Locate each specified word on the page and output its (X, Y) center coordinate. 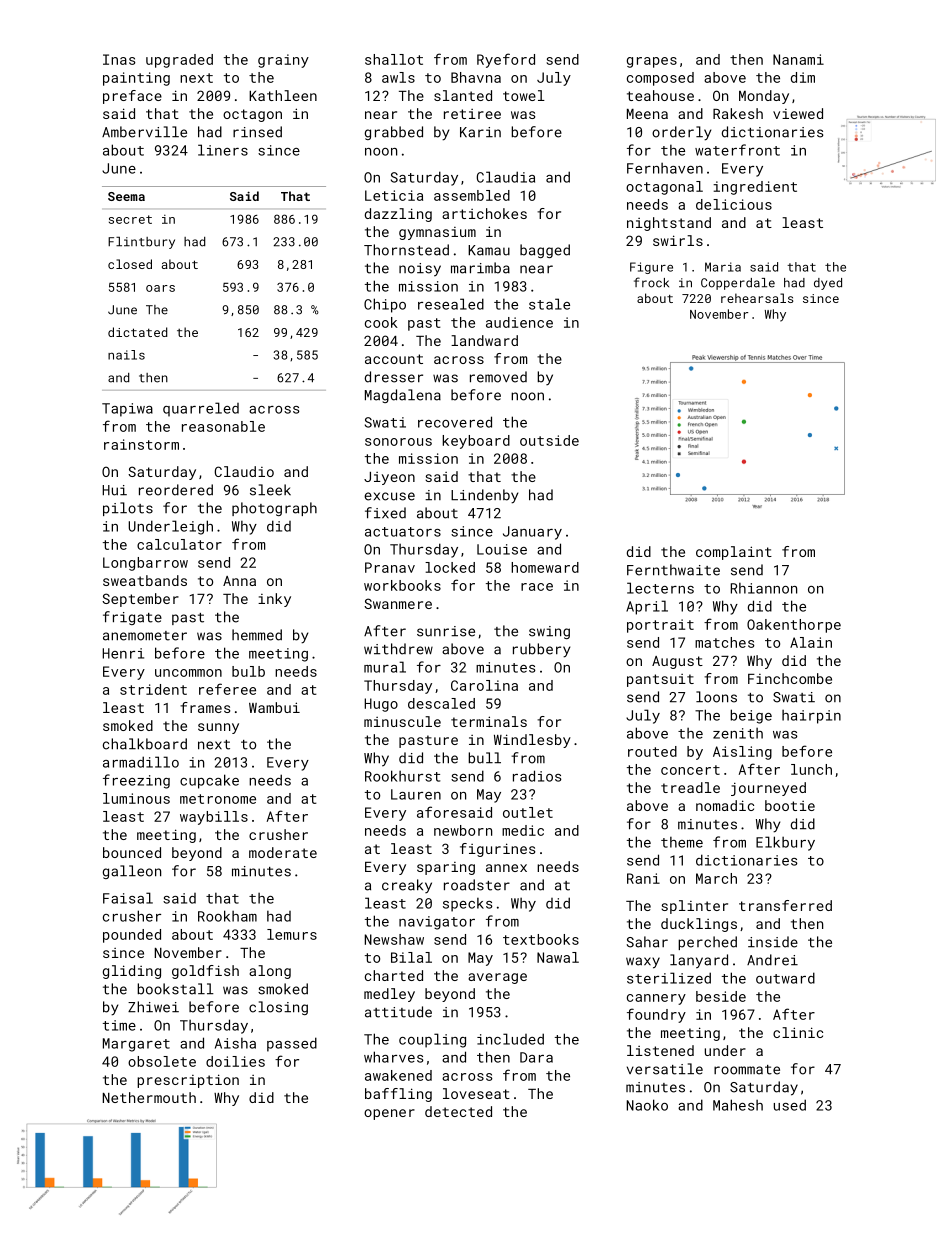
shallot (394, 59)
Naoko (647, 1105)
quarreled (201, 409)
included (510, 1039)
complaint (734, 553)
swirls (678, 240)
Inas (119, 59)
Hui (114, 490)
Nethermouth (149, 1097)
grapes (652, 62)
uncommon (188, 673)
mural (385, 667)
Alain (811, 642)
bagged (545, 251)
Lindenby (484, 496)
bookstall (175, 989)
